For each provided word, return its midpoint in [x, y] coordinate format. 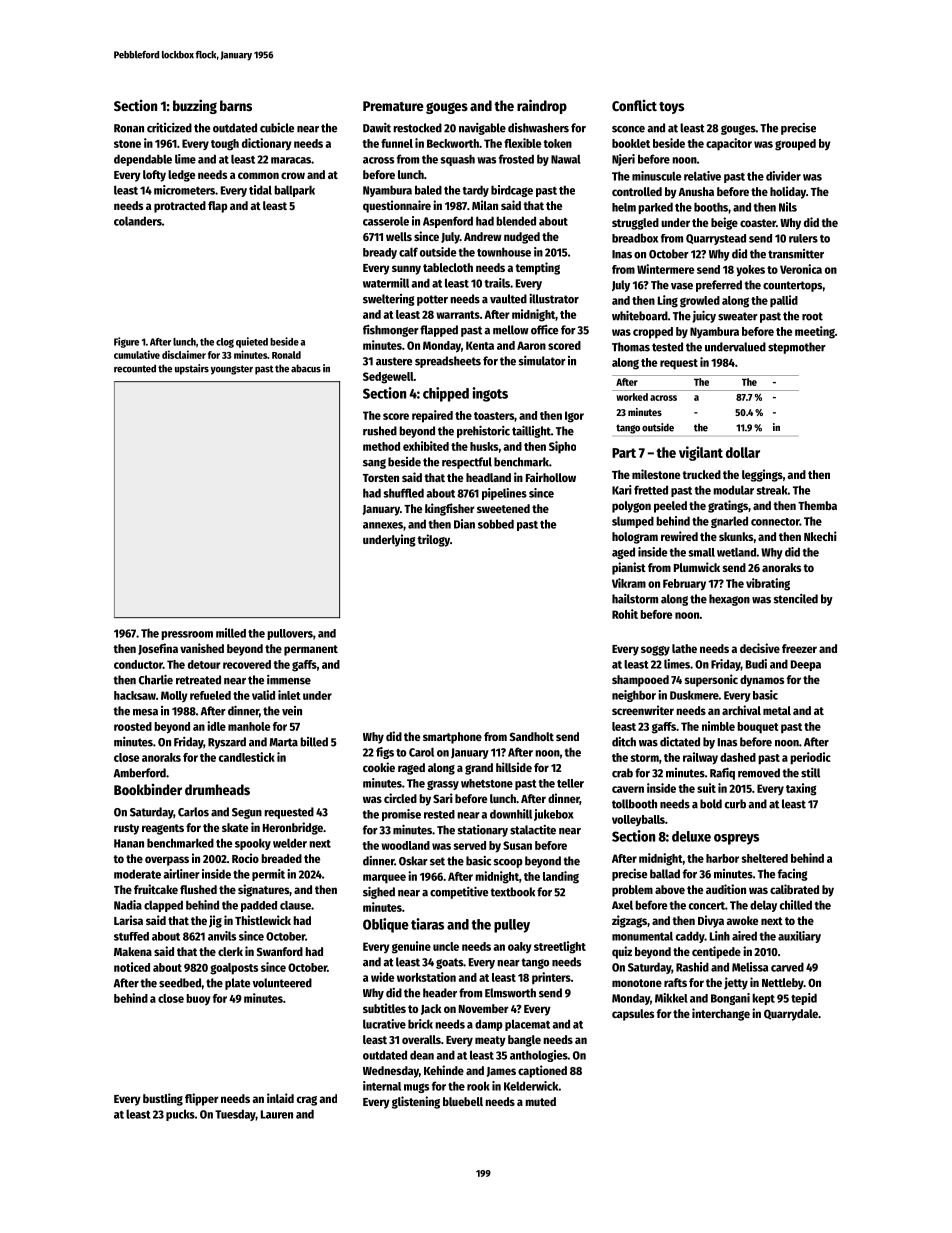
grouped [795, 145]
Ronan [129, 128]
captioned [542, 1071]
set [437, 861]
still [810, 773]
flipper [202, 1099]
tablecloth [448, 267]
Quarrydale [791, 1015]
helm [624, 207]
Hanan [129, 843]
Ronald [286, 355]
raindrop [542, 106]
